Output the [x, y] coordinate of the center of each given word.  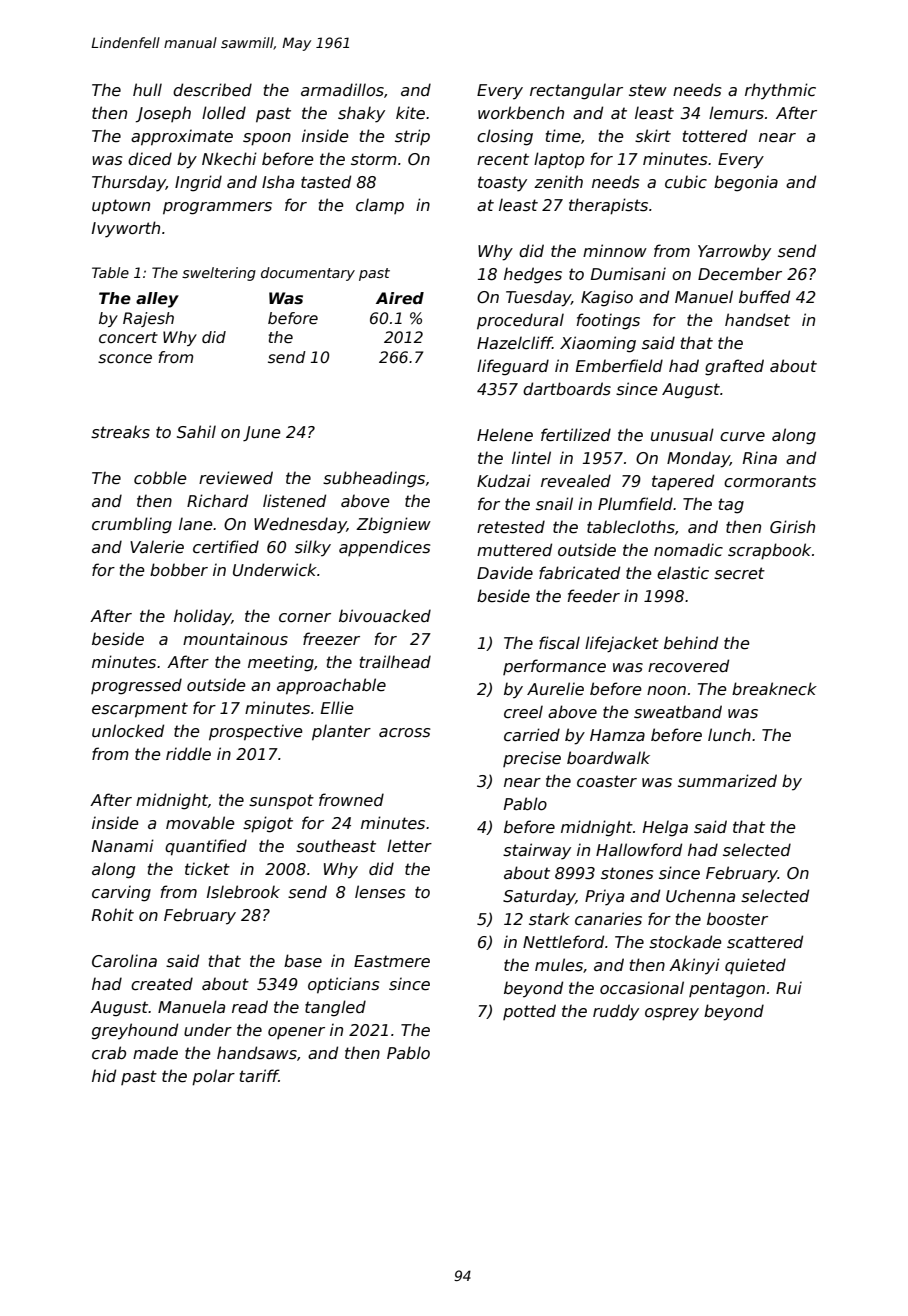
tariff [259, 1075]
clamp [380, 206]
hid [104, 1075]
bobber [179, 570]
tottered [715, 136]
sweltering [219, 274]
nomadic [688, 550]
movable [200, 823]
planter [341, 732]
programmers [217, 208]
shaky [361, 114]
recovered [688, 666]
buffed [764, 296]
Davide [505, 572]
